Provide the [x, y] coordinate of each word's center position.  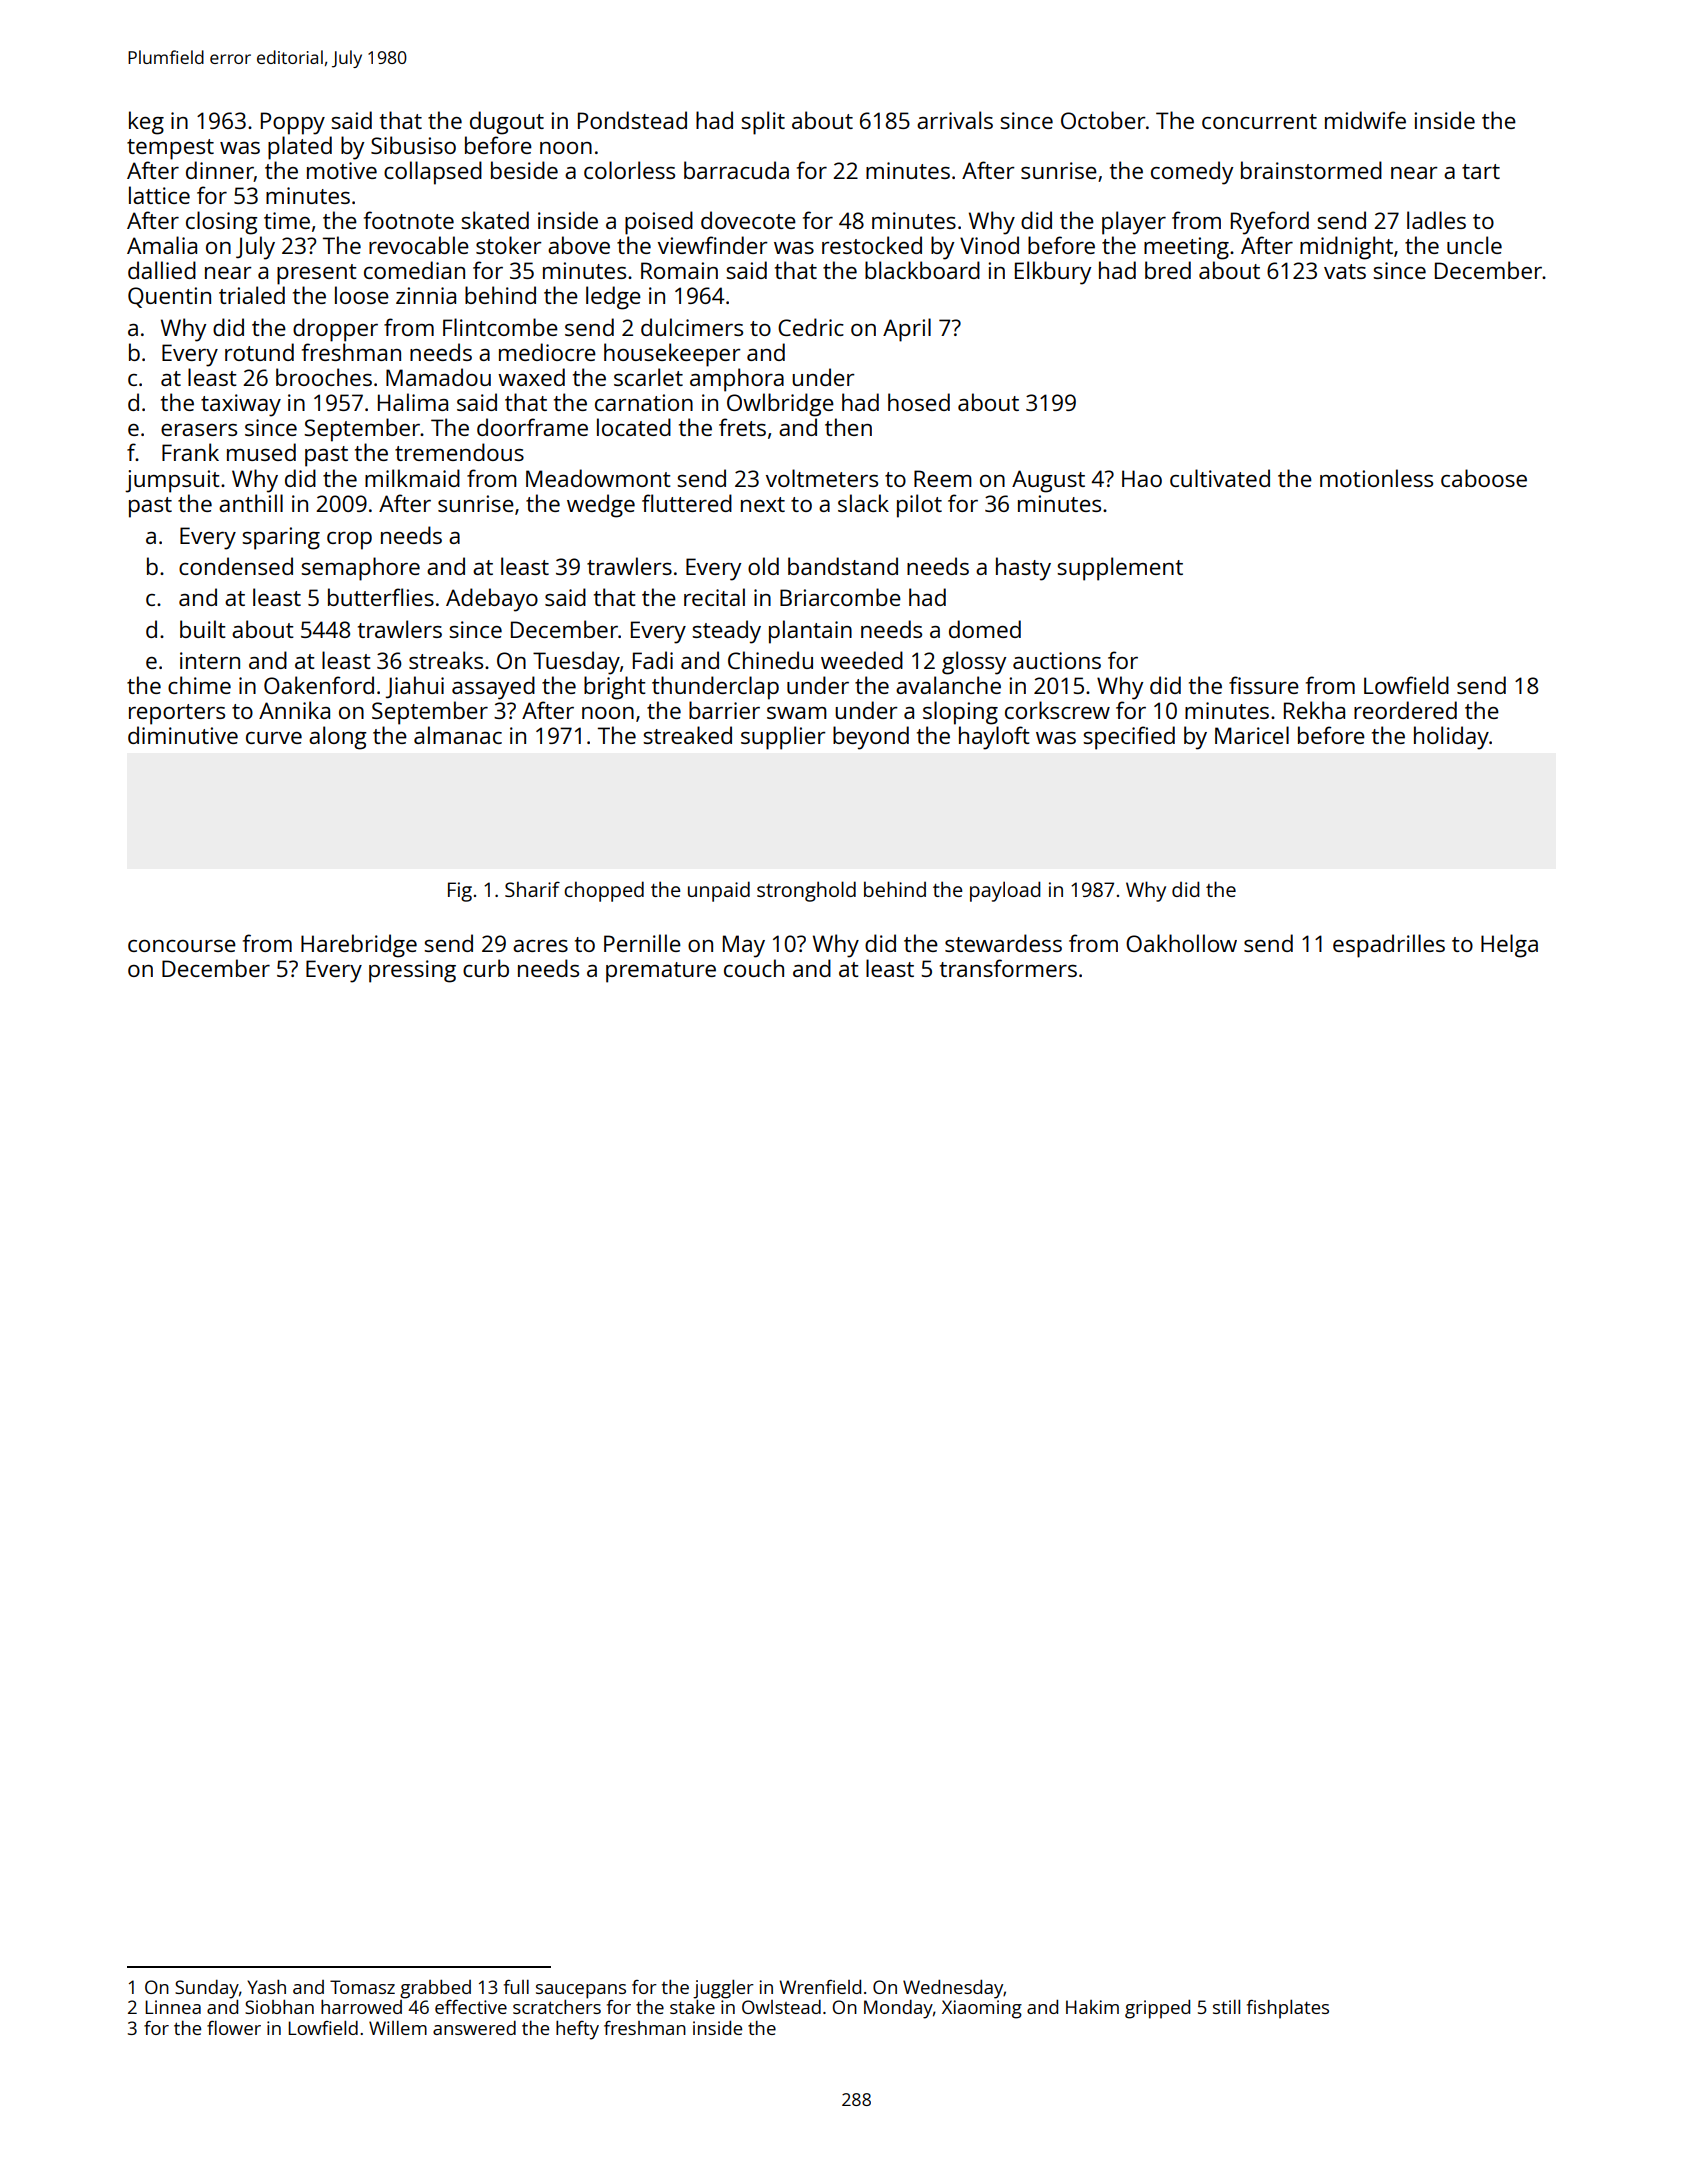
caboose [1484, 478]
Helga [1509, 946]
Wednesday [953, 1989]
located [634, 427]
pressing [412, 971]
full [516, 1987]
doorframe [532, 427]
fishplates [1288, 2009]
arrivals [955, 120]
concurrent [1259, 121]
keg [146, 123]
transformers [1008, 968]
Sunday [207, 1989]
